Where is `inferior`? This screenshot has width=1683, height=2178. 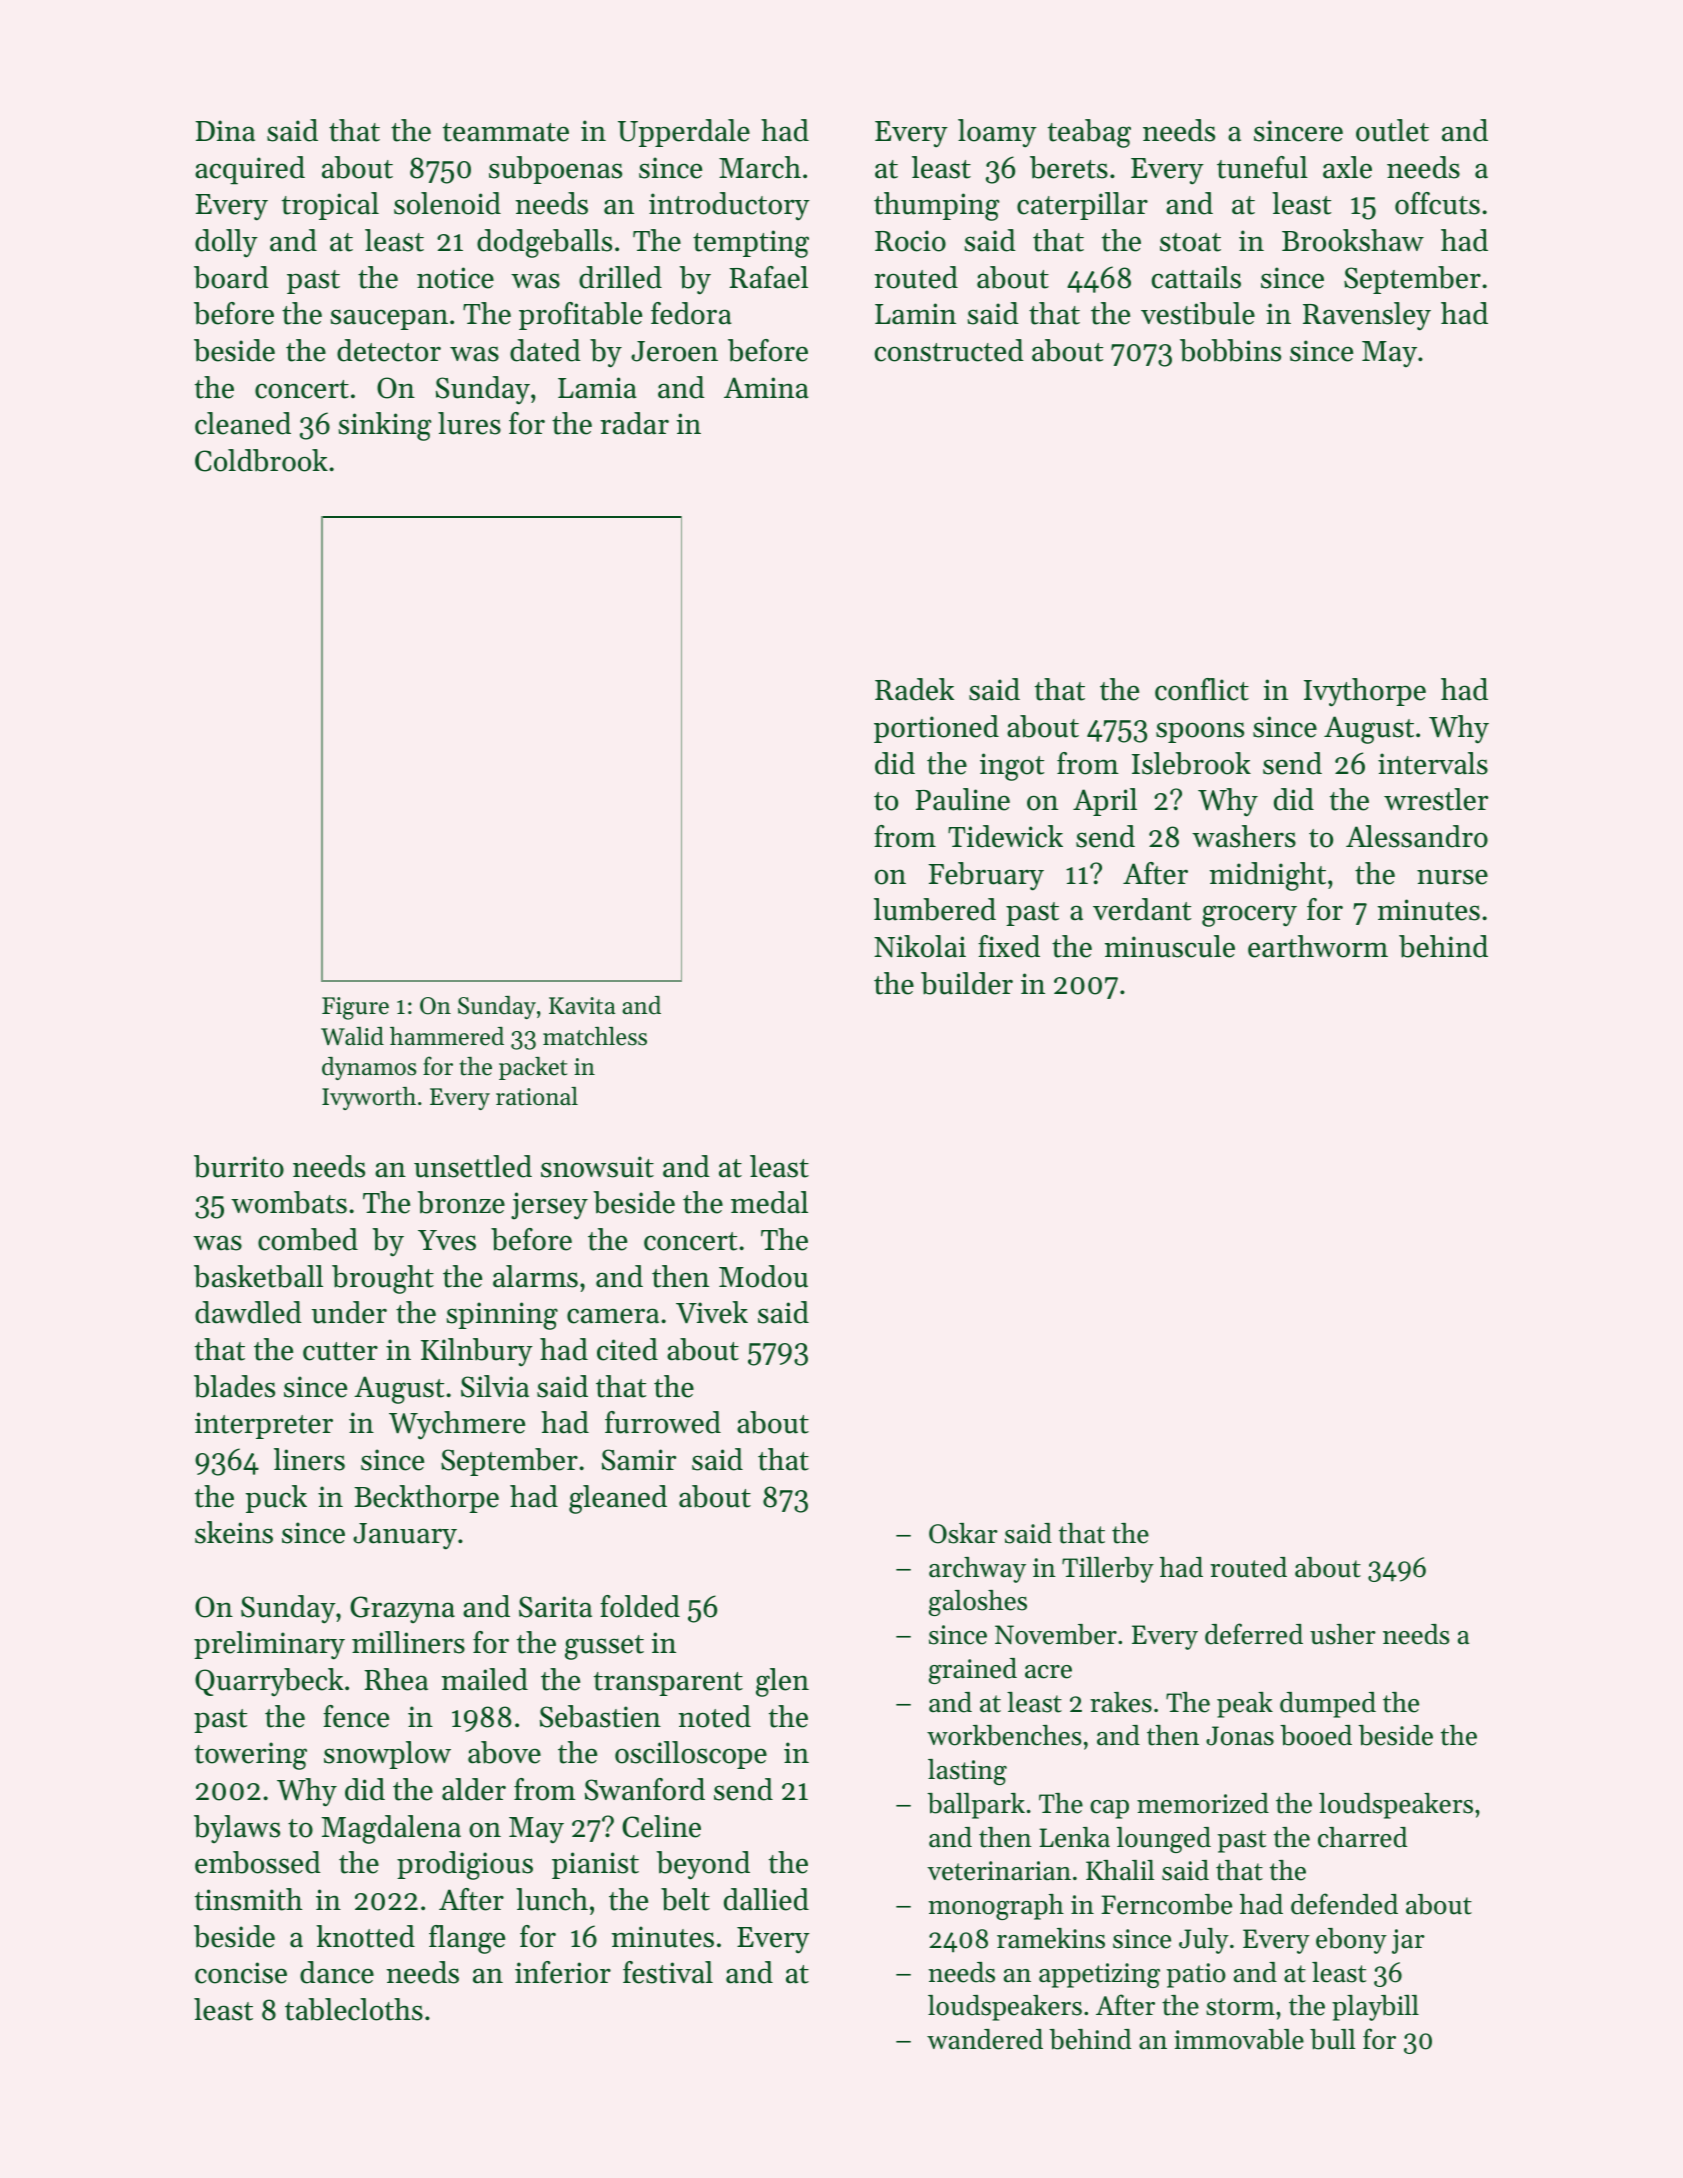 inferior is located at coordinates (563, 1972).
